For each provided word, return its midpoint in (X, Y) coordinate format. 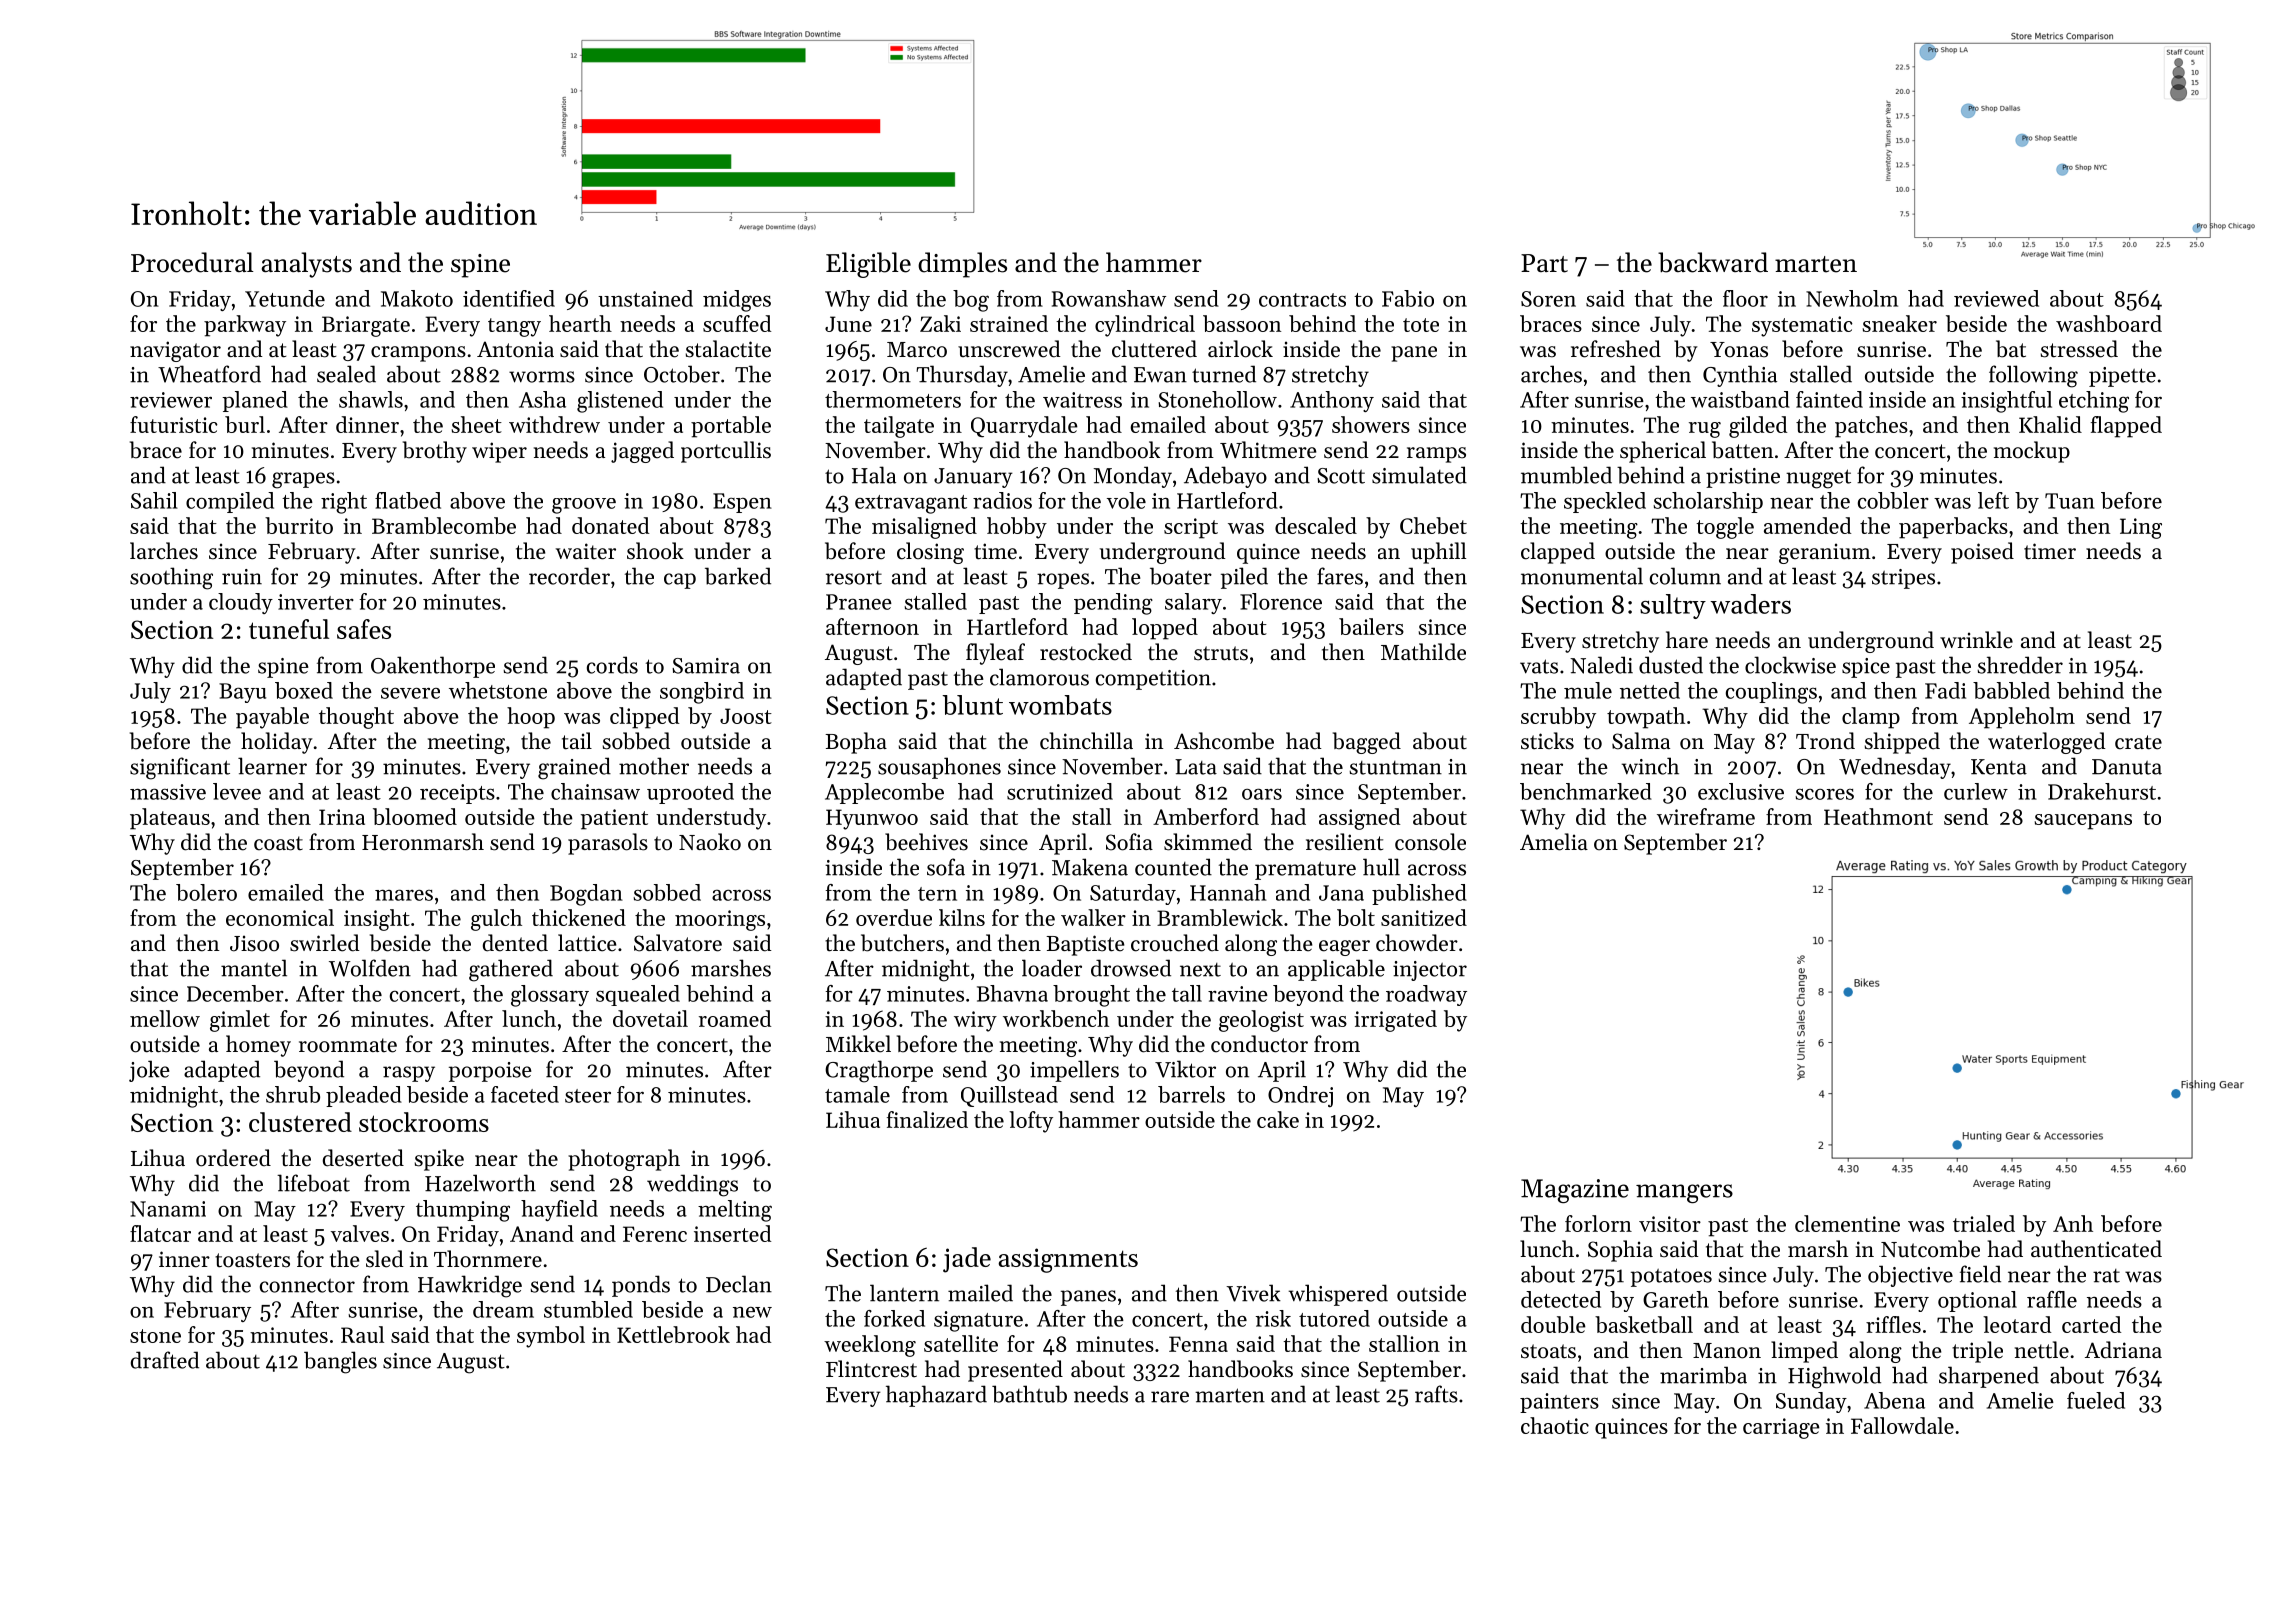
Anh (2073, 1223)
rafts (1436, 1394)
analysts (307, 265)
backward (1713, 262)
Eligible (868, 265)
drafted (165, 1360)
